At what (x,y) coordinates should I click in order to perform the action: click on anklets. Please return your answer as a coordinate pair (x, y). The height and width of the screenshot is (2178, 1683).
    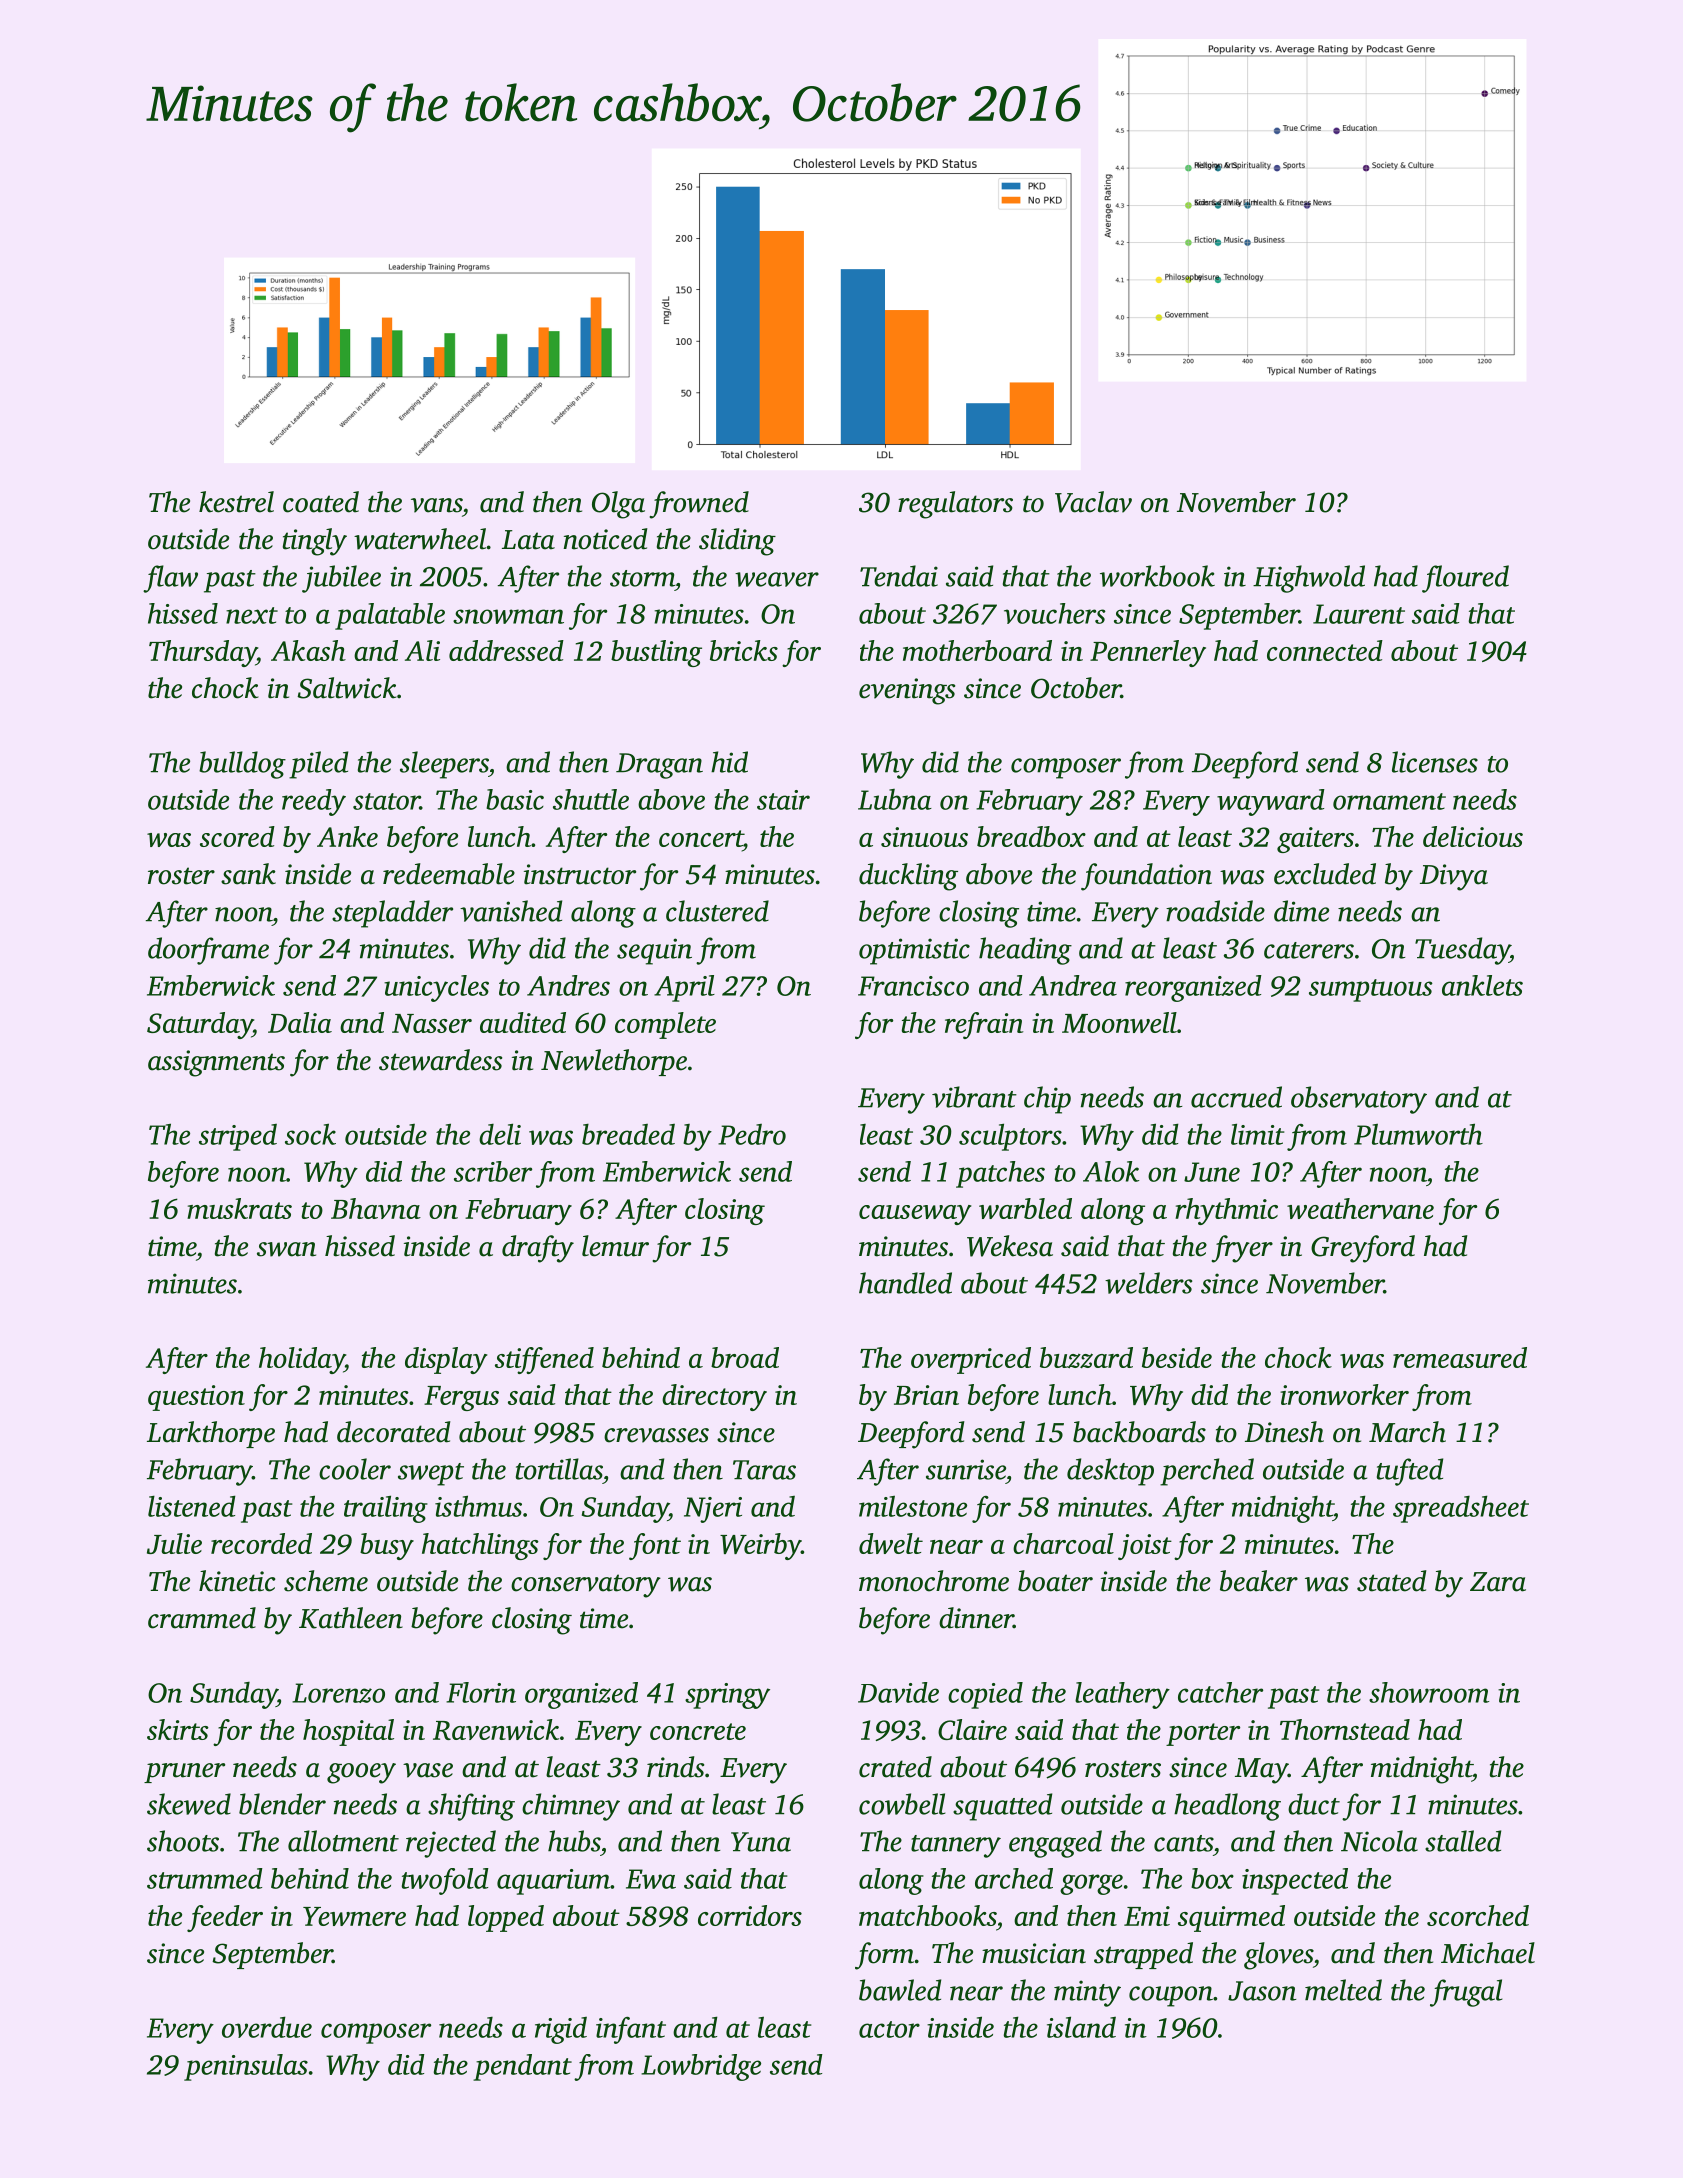
    Looking at the image, I should click on (1482, 985).
